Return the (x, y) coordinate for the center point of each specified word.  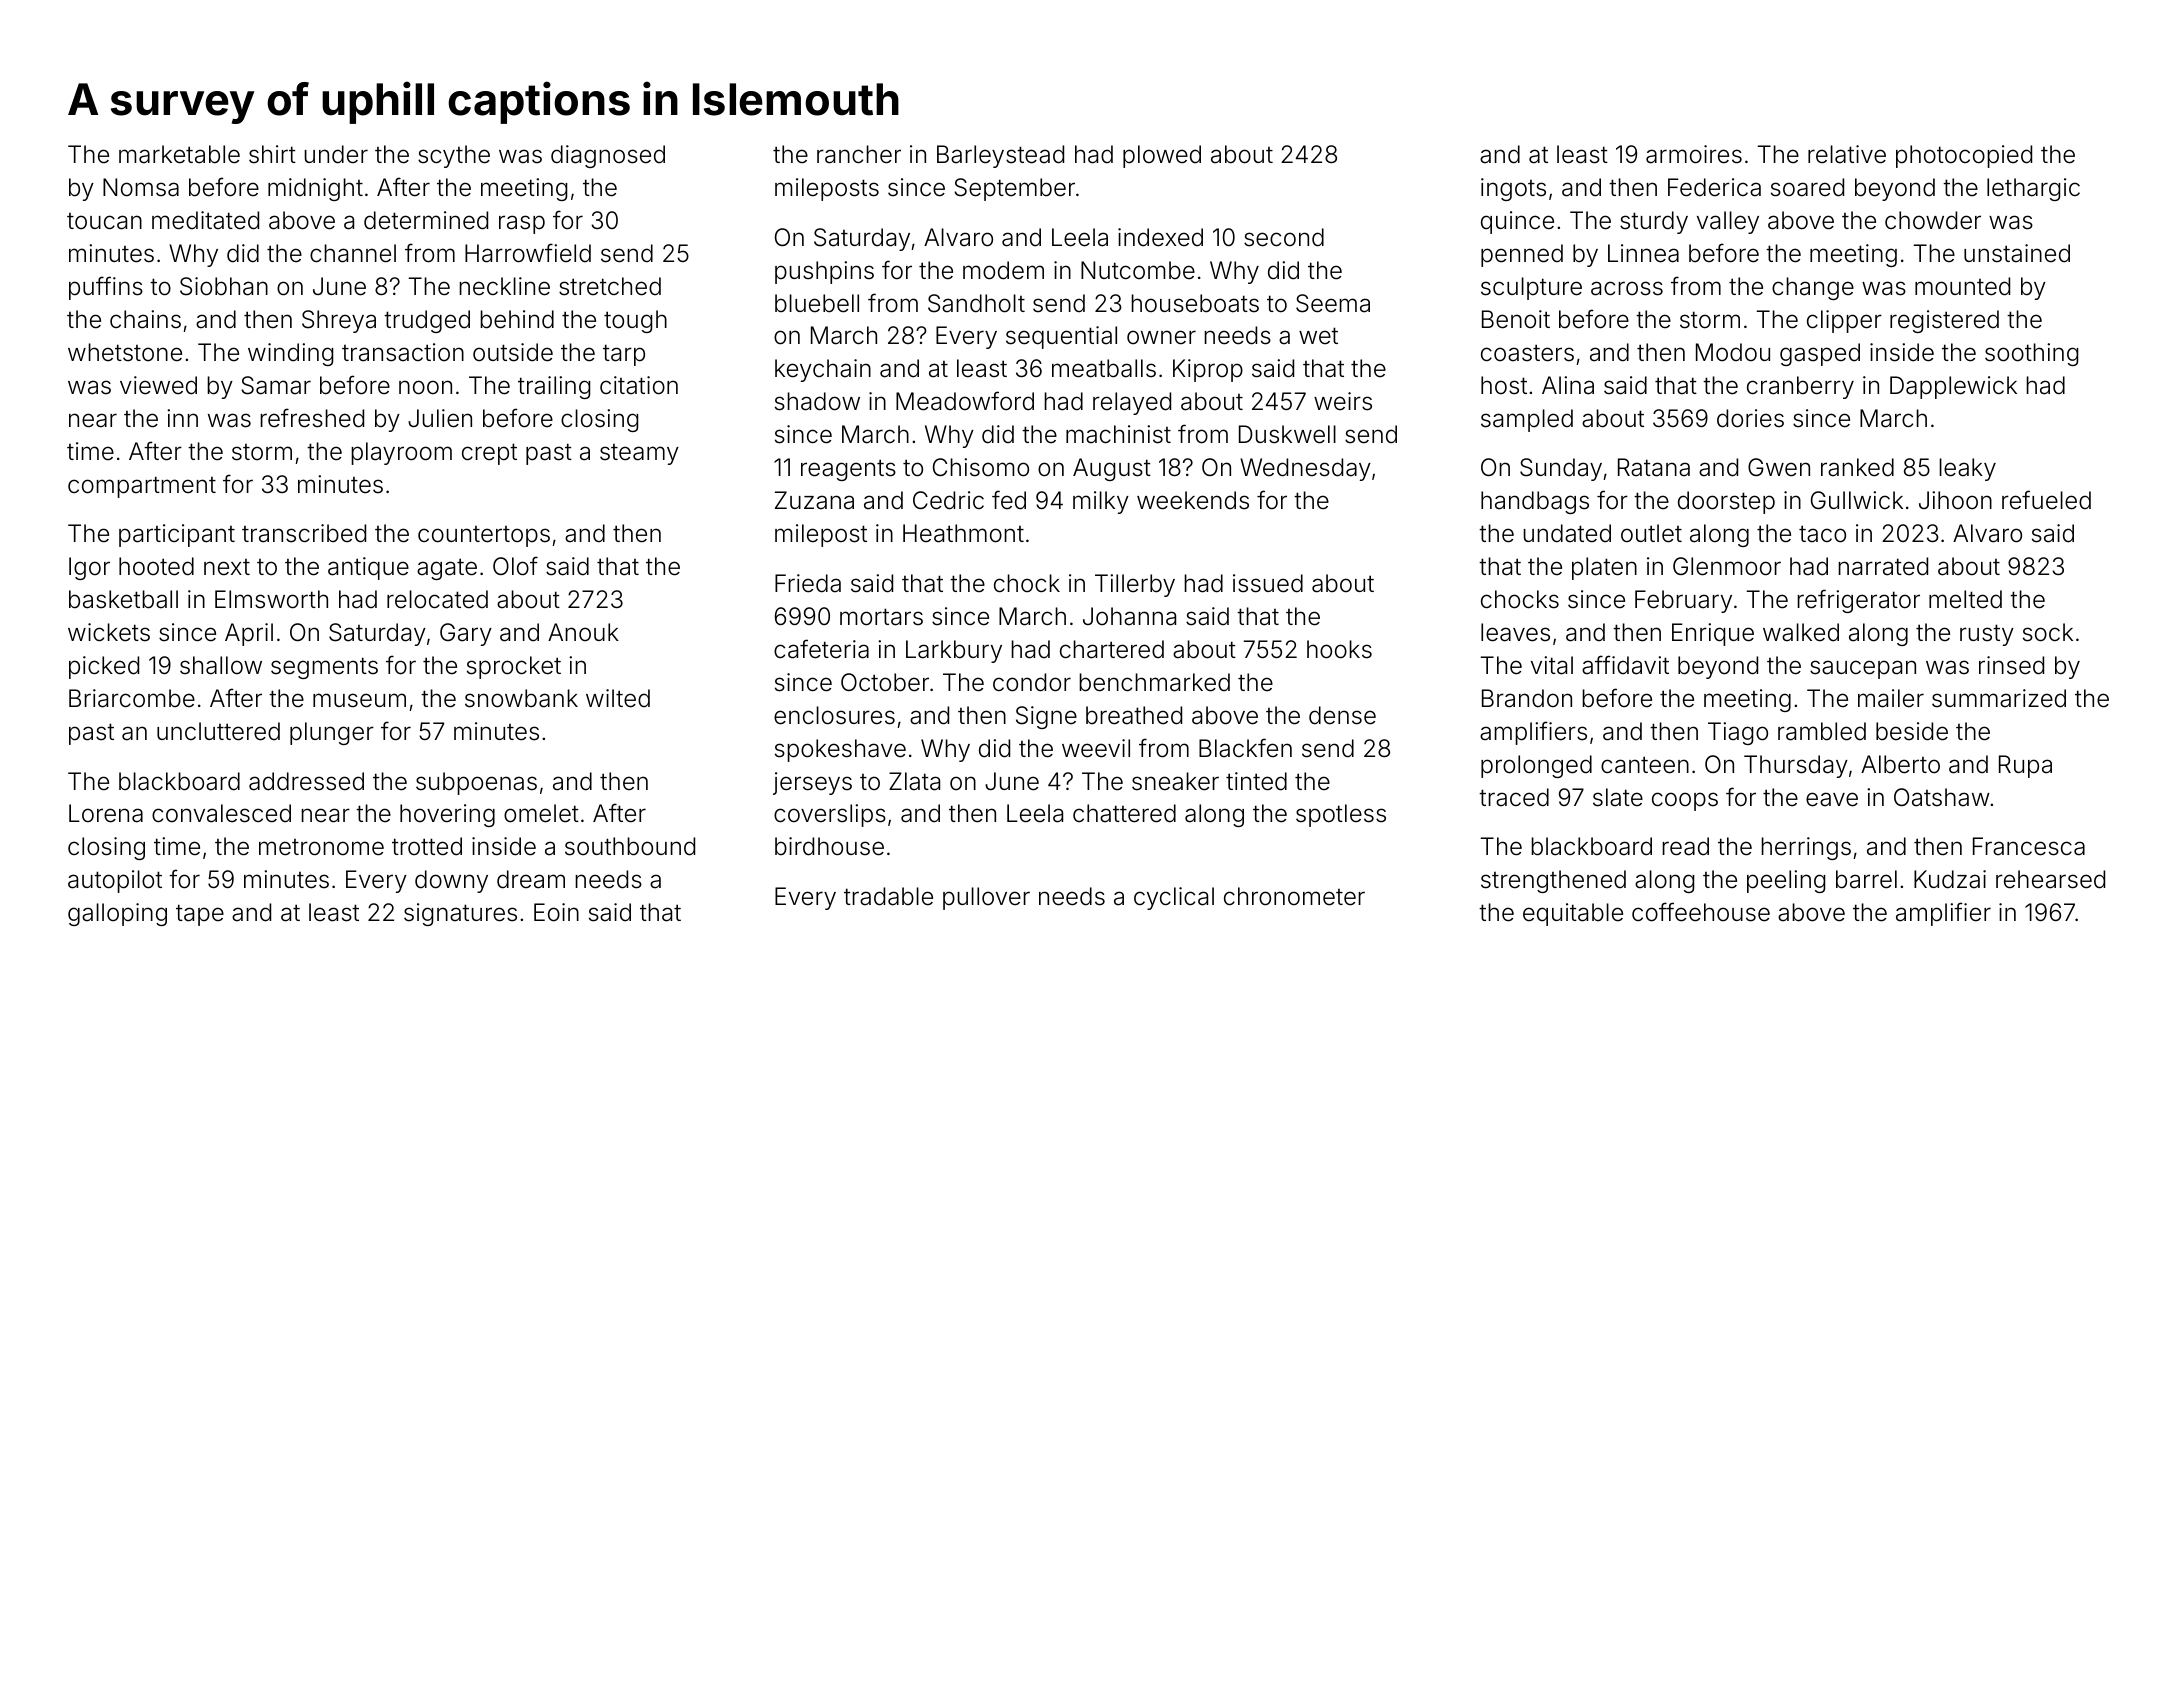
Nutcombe (1138, 270)
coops (1685, 801)
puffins (106, 288)
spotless (1341, 815)
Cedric (948, 500)
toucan (104, 221)
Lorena (106, 813)
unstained (2017, 253)
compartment (142, 487)
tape (200, 915)
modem (1003, 270)
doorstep (1726, 502)
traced (1514, 797)
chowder (1933, 220)
